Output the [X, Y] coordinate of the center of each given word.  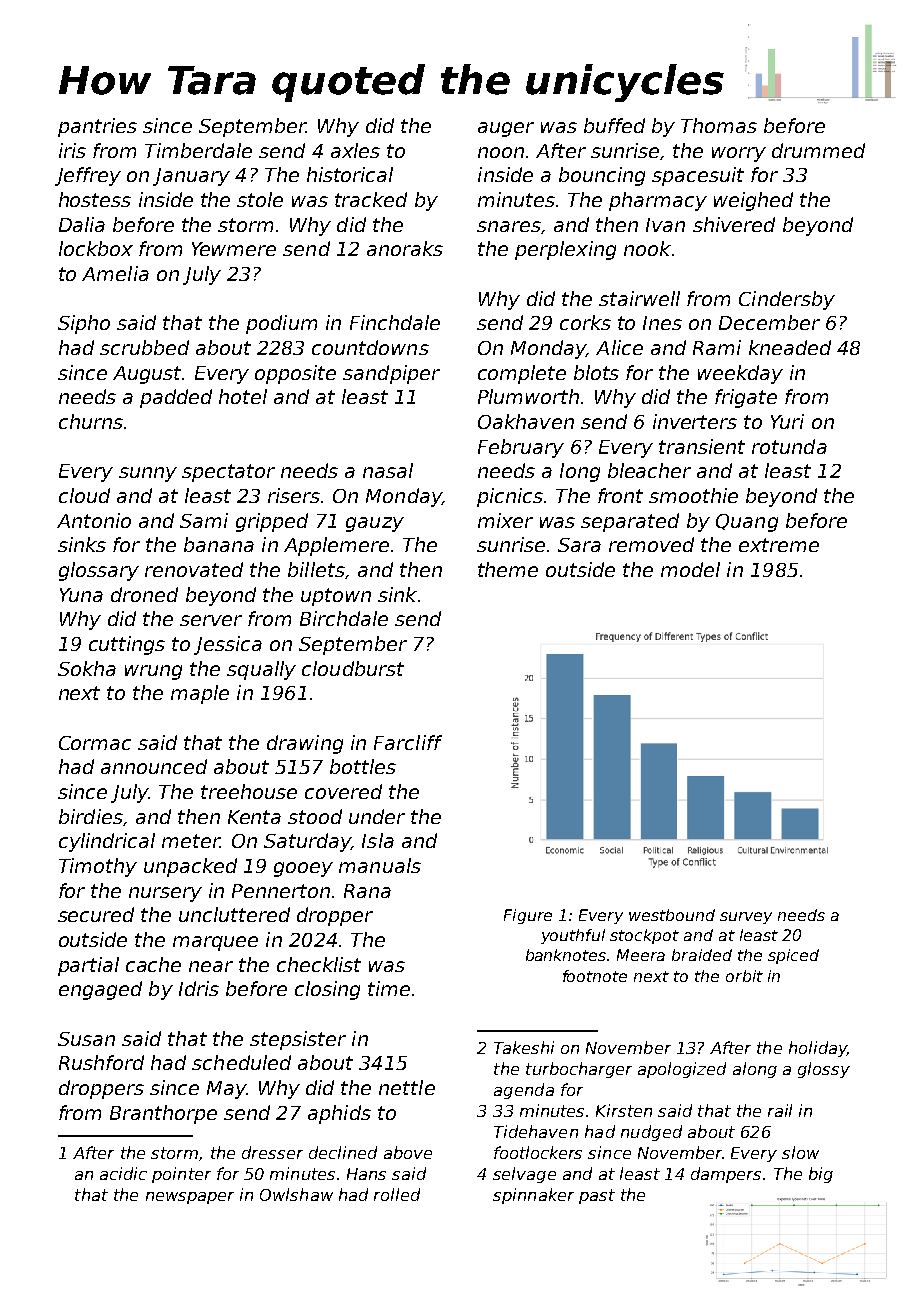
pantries [97, 127]
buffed [614, 125]
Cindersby [787, 300]
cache [153, 964]
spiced [793, 956]
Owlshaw [296, 1194]
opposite [295, 374]
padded [176, 398]
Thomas [719, 125]
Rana [367, 891]
